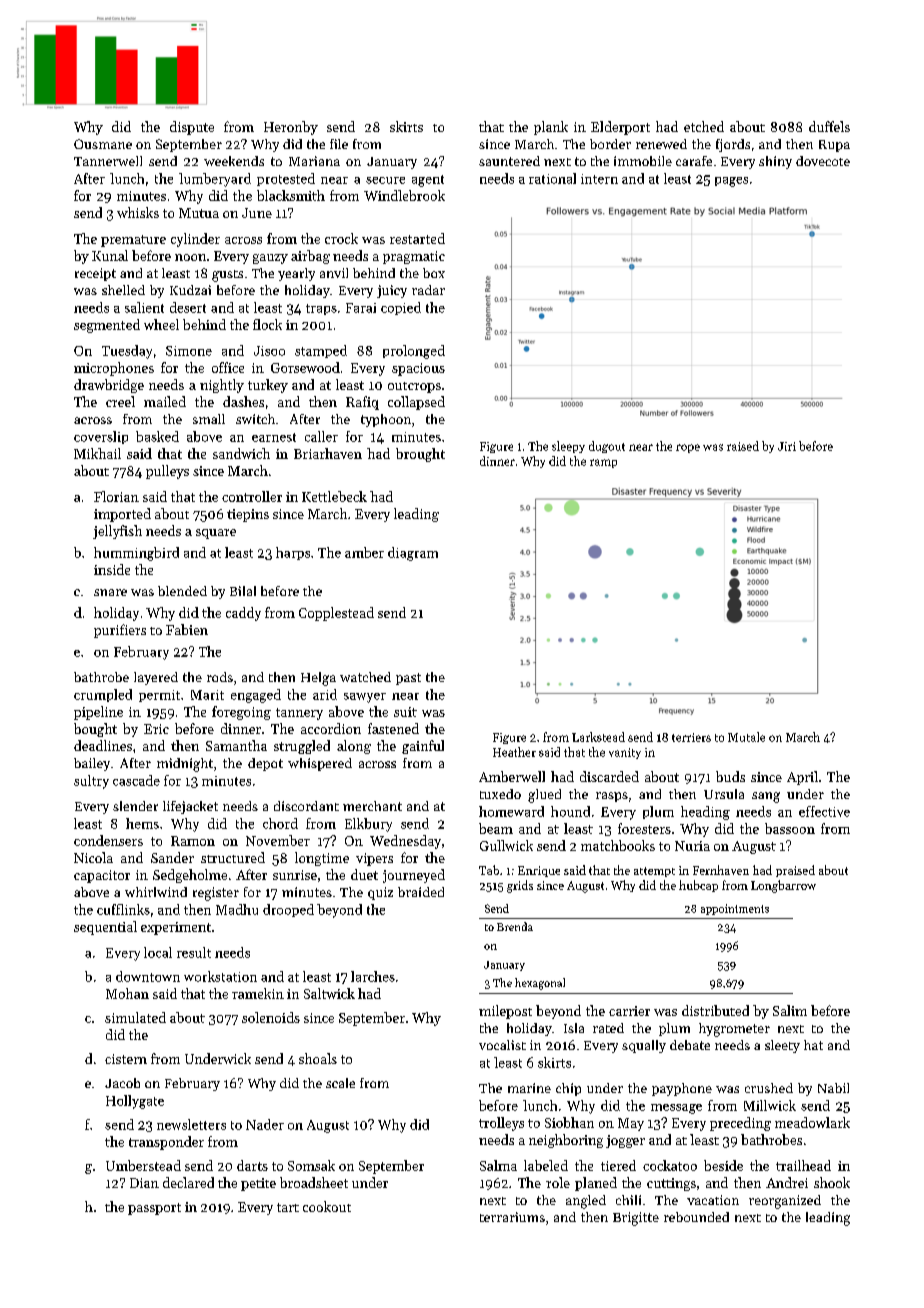  I want to click on Jiri, so click(787, 446).
